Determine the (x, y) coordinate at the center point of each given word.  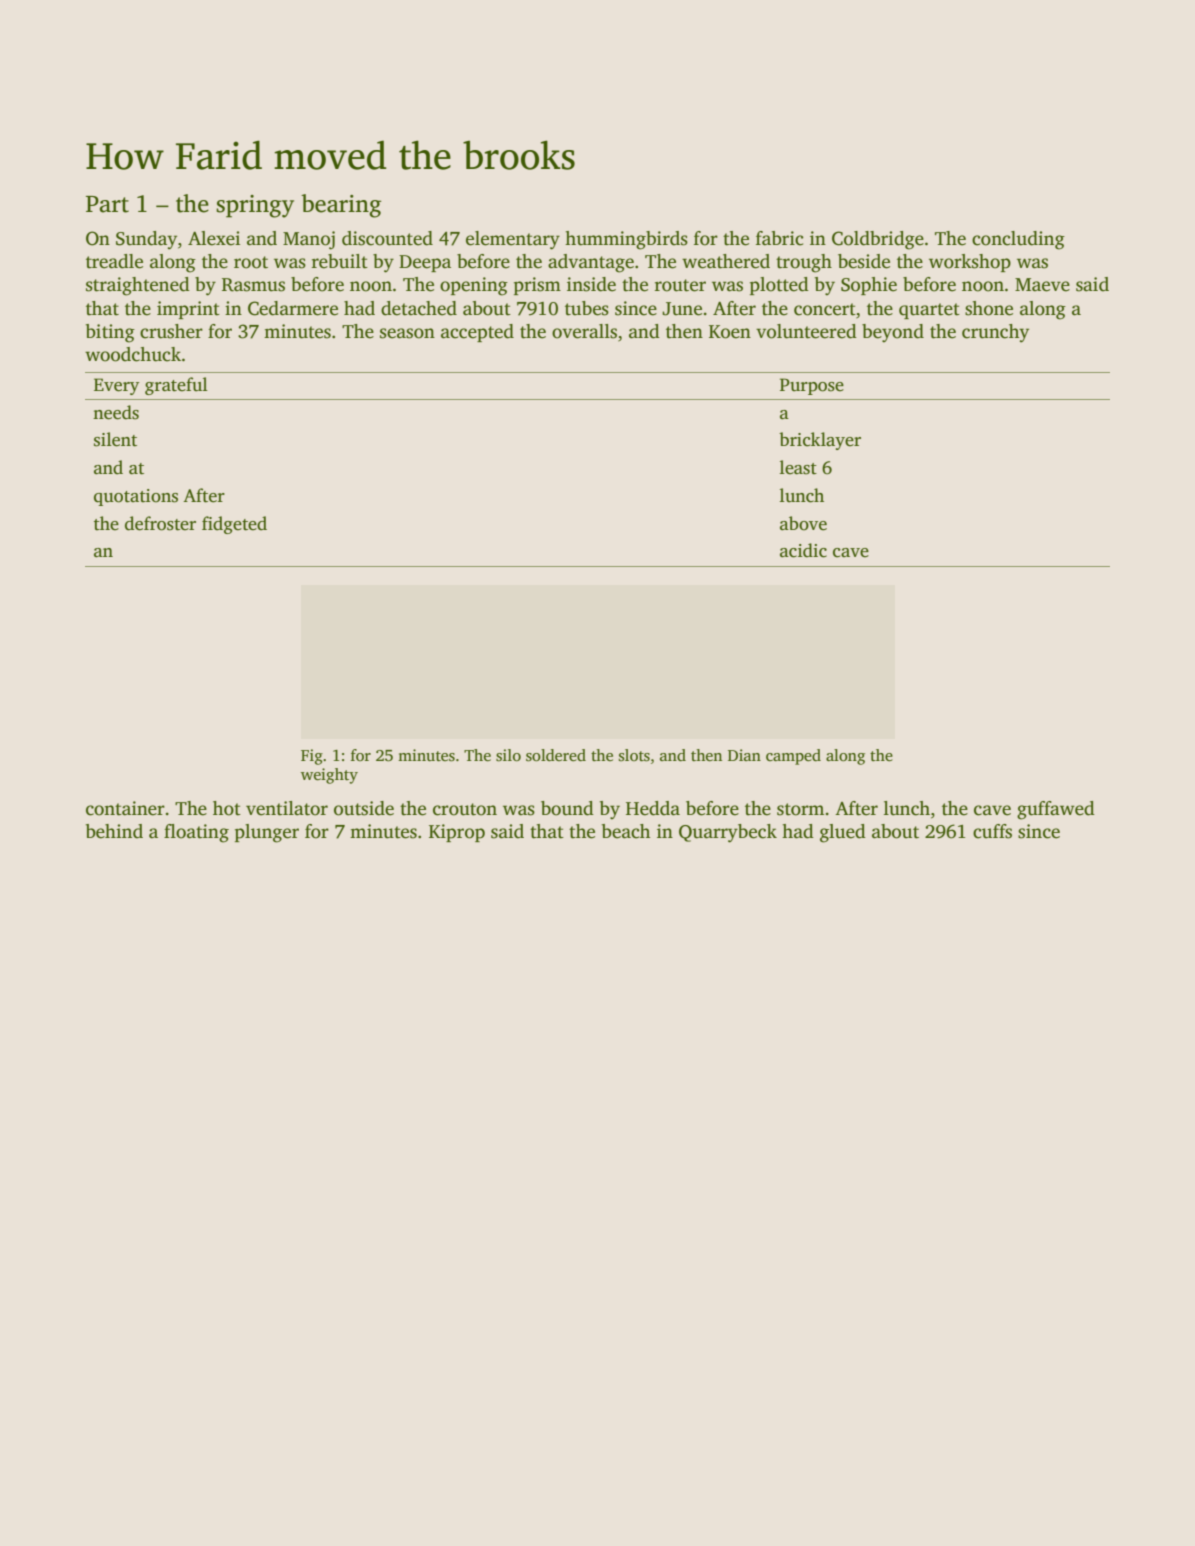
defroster (160, 523)
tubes (587, 308)
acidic (803, 550)
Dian (744, 755)
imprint (188, 310)
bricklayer (820, 441)
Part (107, 204)
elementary (513, 240)
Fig (312, 757)
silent (115, 439)
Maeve (1042, 285)
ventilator (287, 808)
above (803, 523)
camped (793, 757)
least (798, 467)
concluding (1018, 240)
